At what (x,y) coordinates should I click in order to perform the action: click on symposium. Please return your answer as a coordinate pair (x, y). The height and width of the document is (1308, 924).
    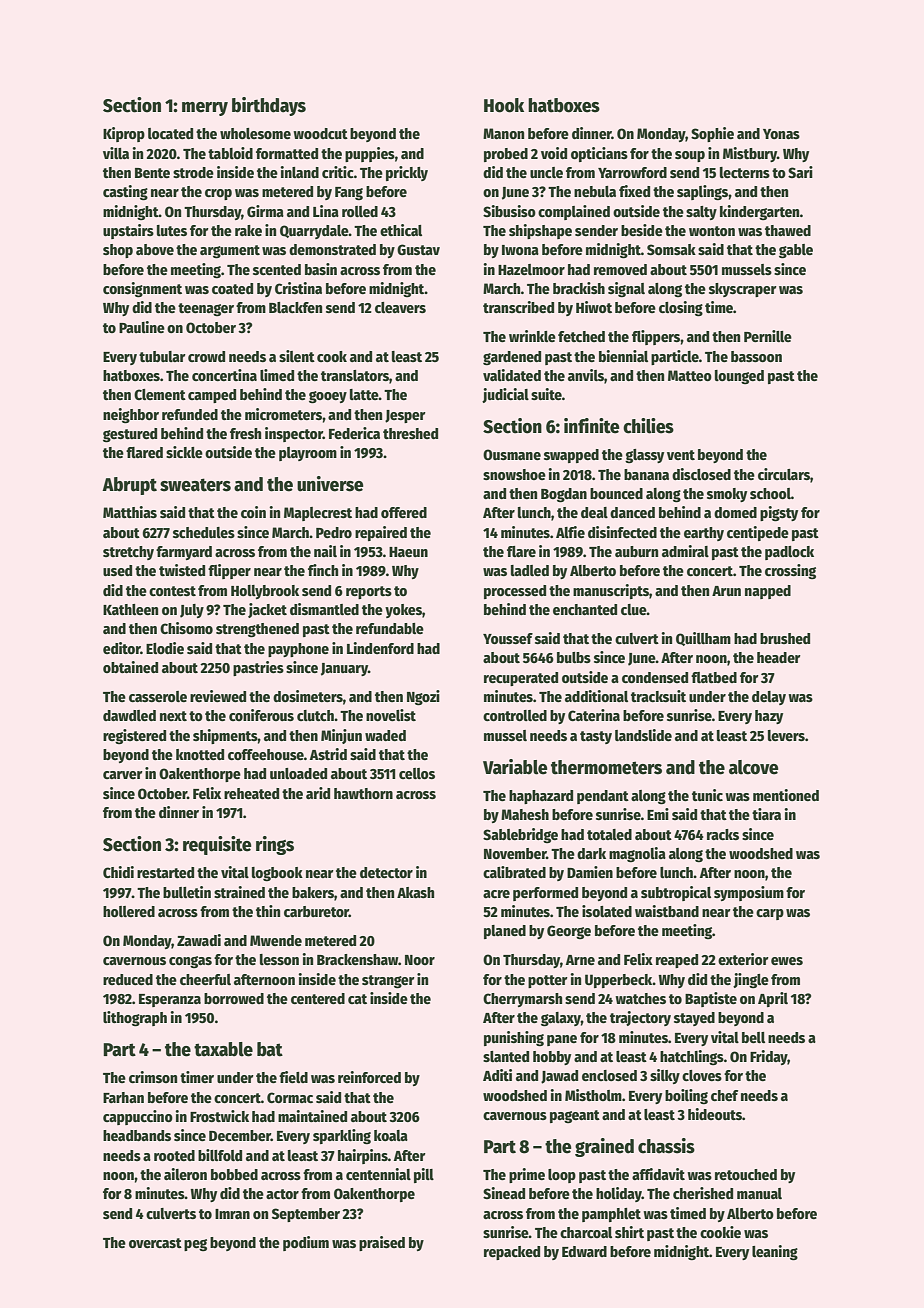
    Looking at the image, I should click on (749, 893).
